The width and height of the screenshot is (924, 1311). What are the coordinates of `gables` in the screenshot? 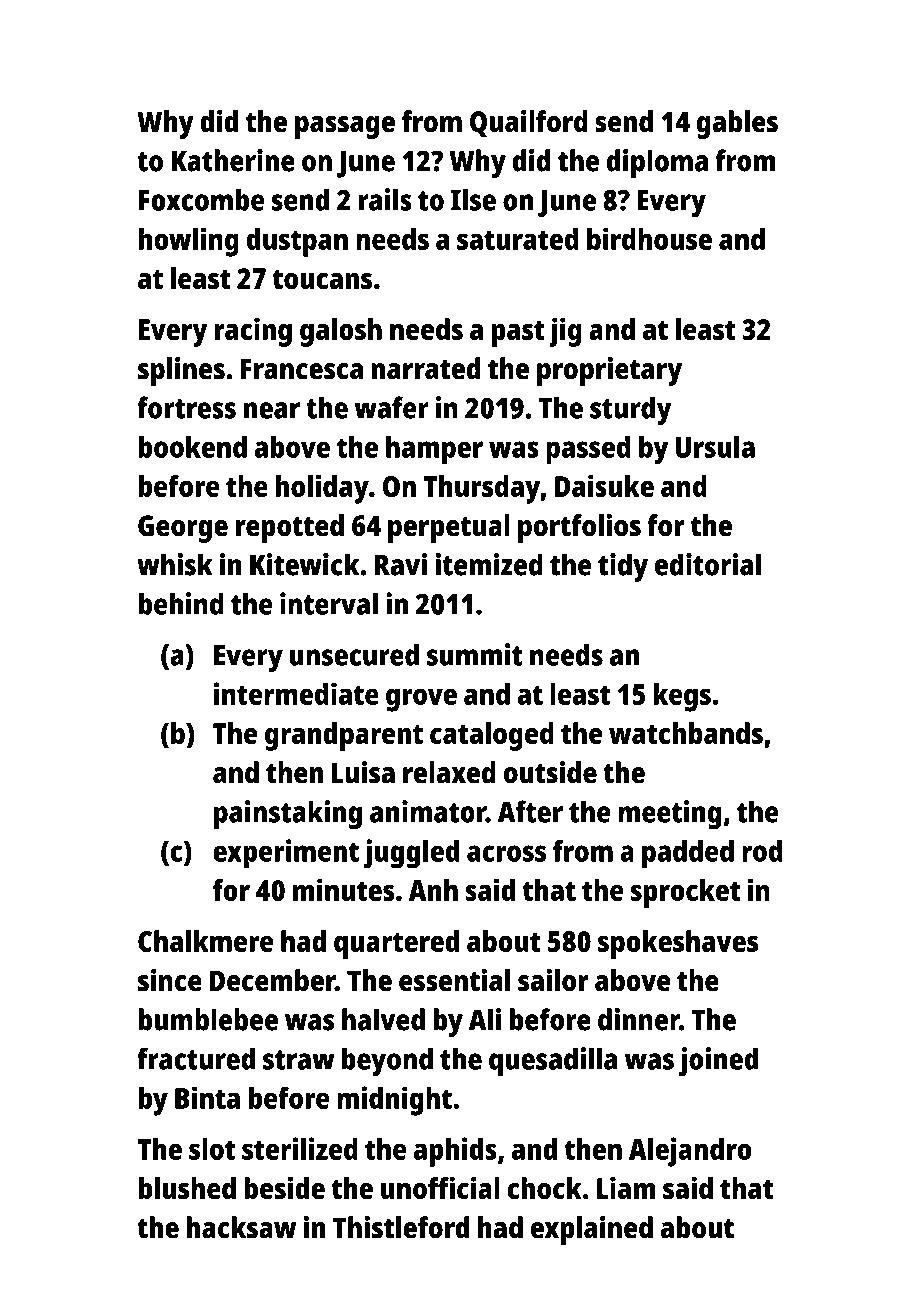 It's located at (737, 124).
